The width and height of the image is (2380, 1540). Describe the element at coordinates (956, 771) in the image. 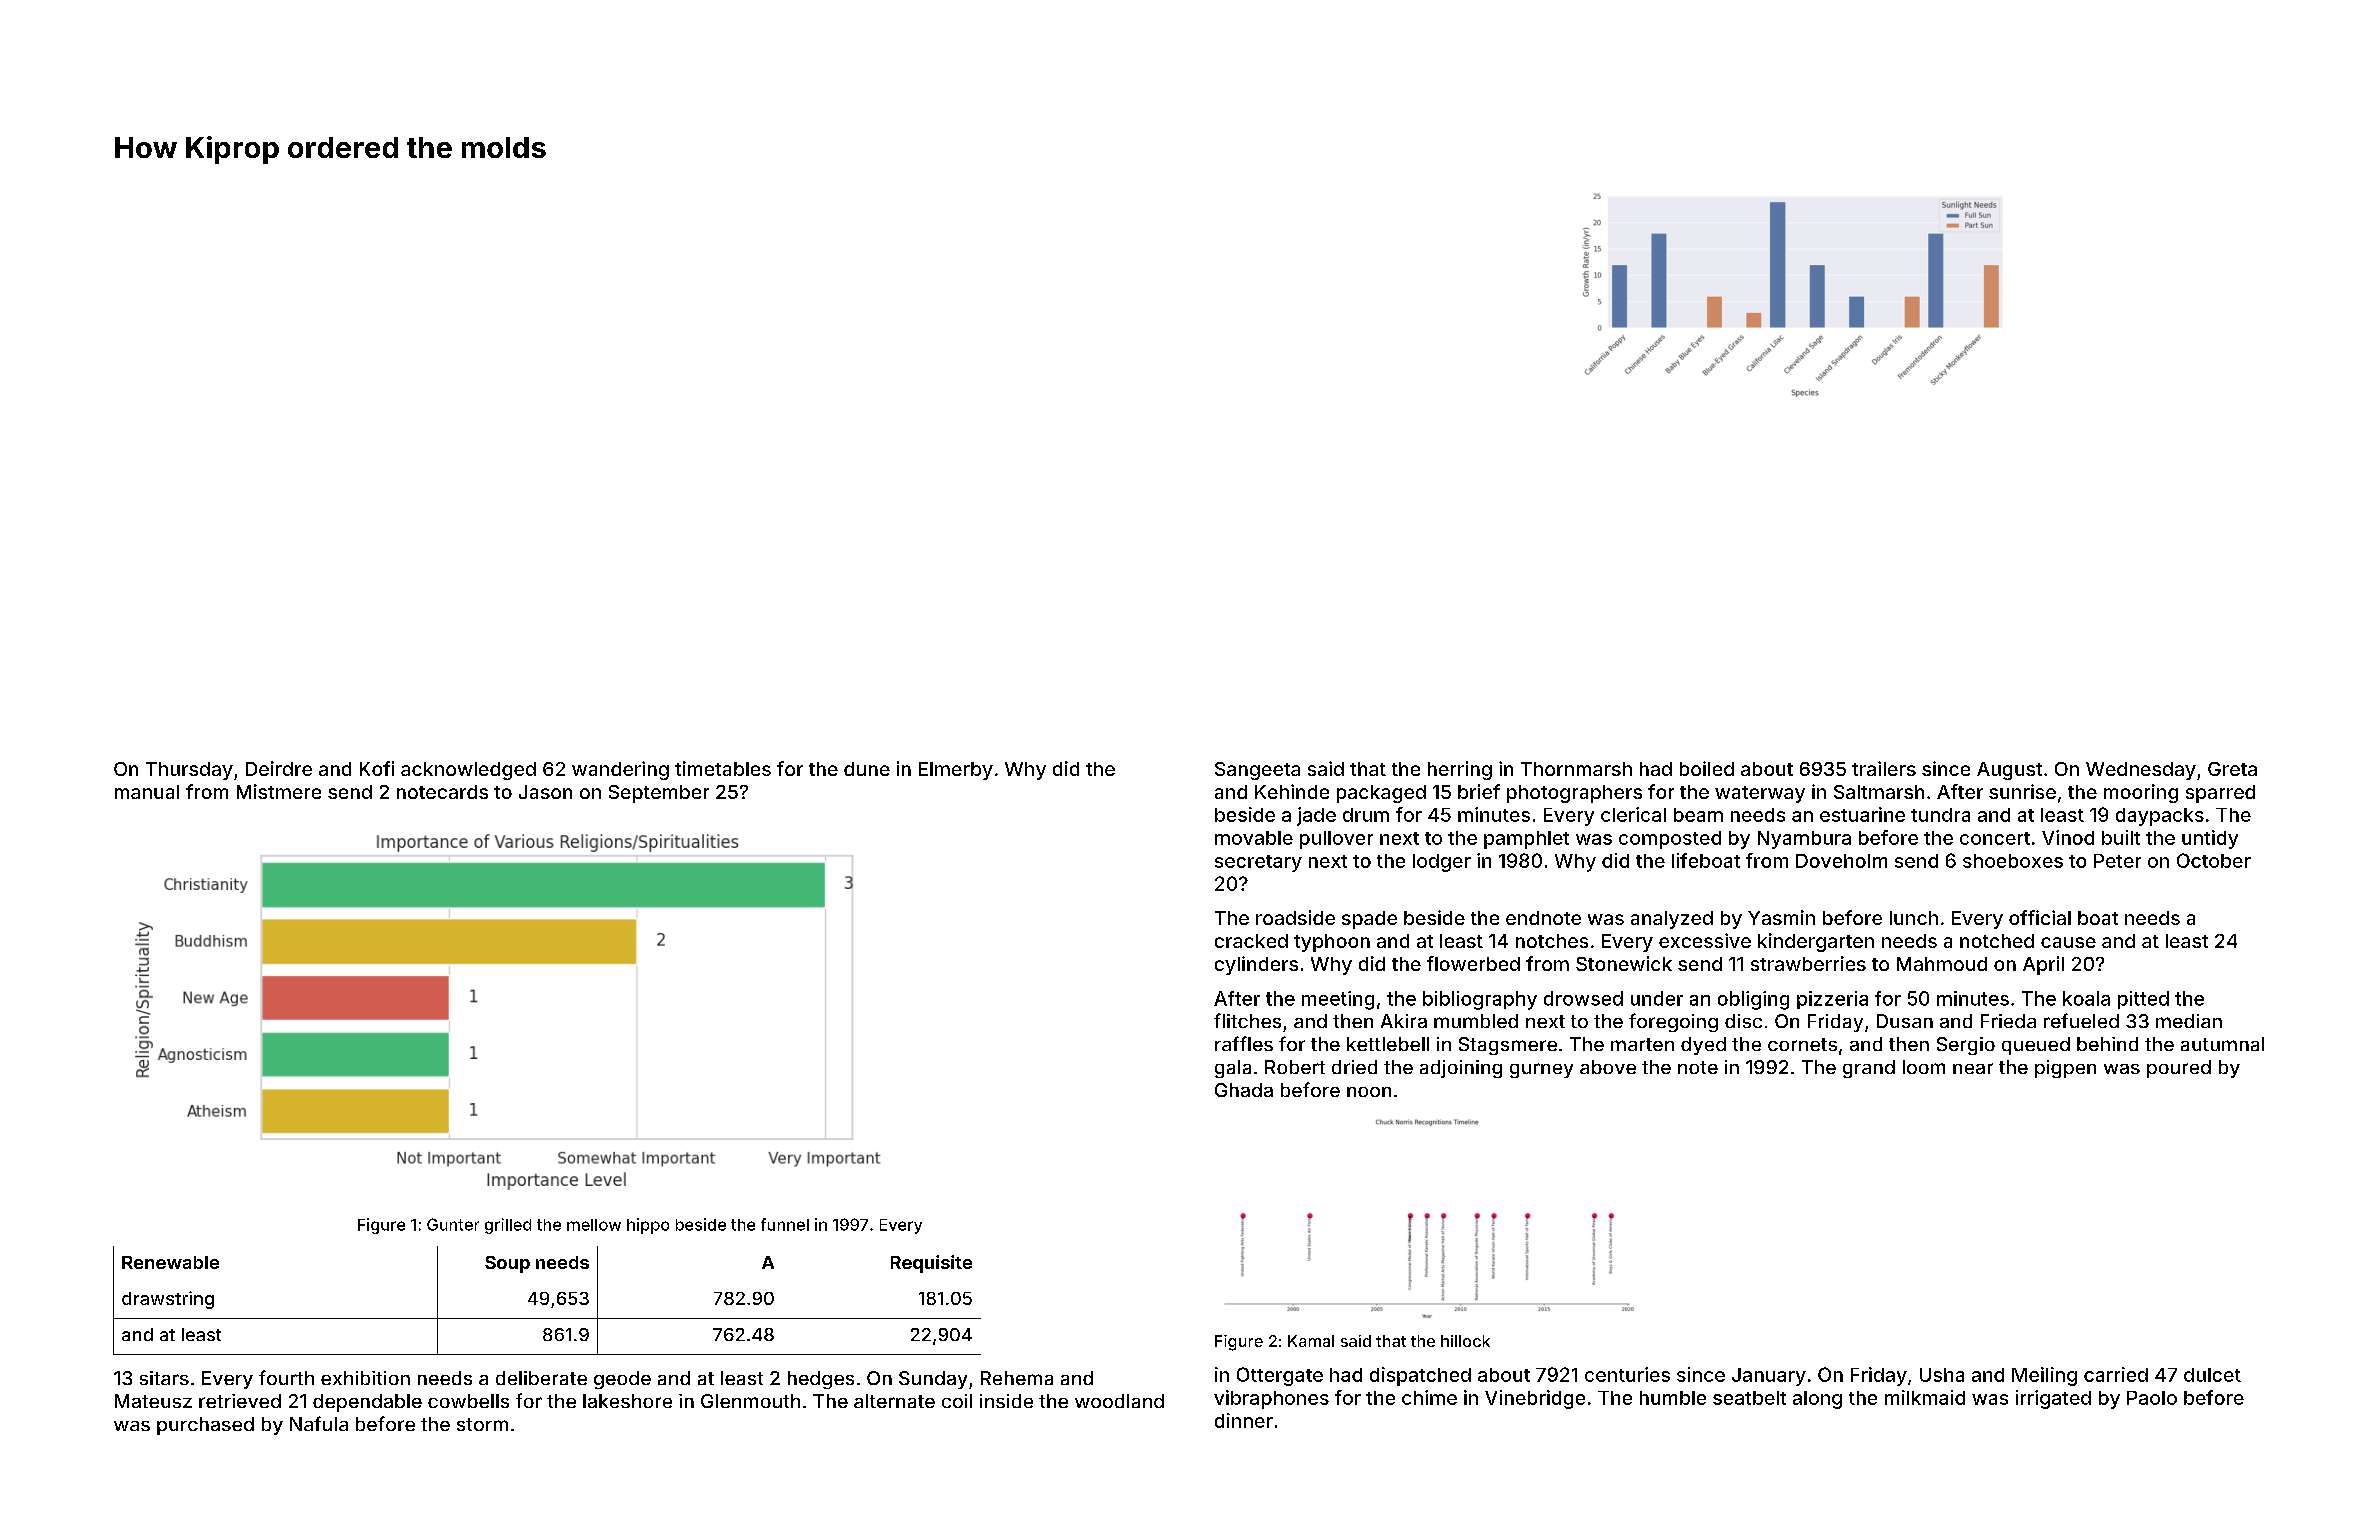

I see `Elmerby` at that location.
